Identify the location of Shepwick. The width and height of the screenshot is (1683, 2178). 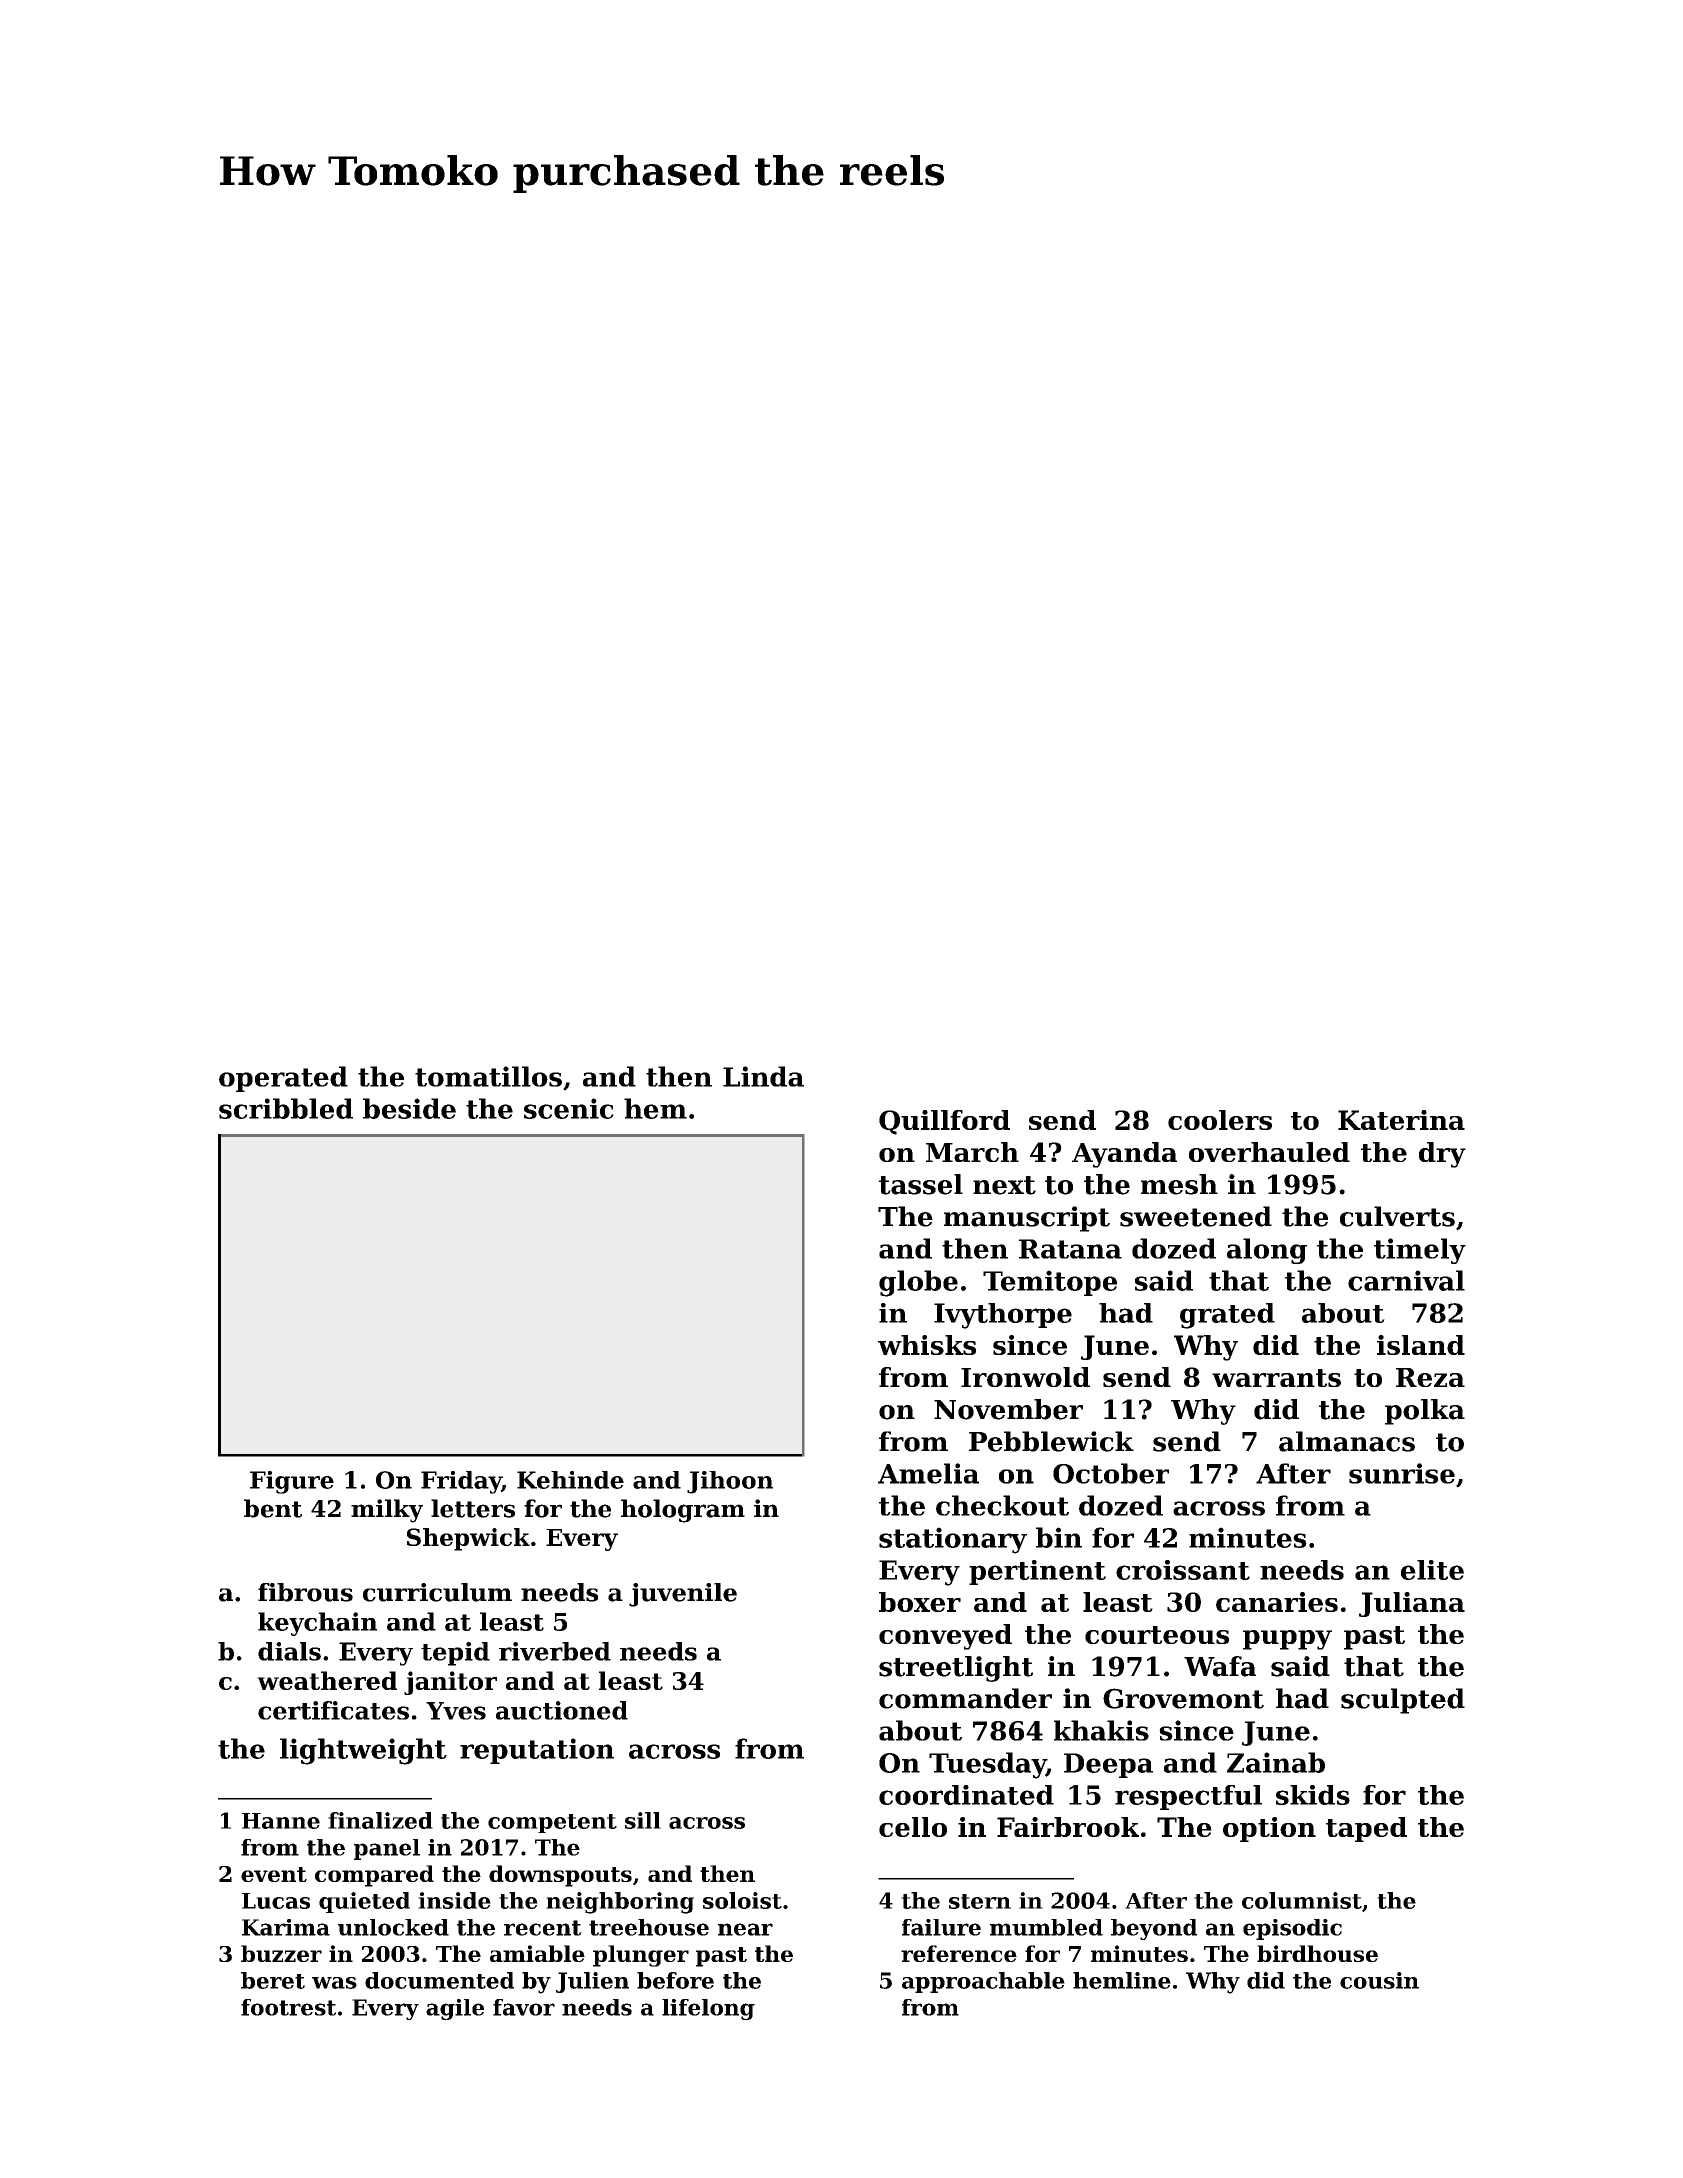
(468, 1539).
